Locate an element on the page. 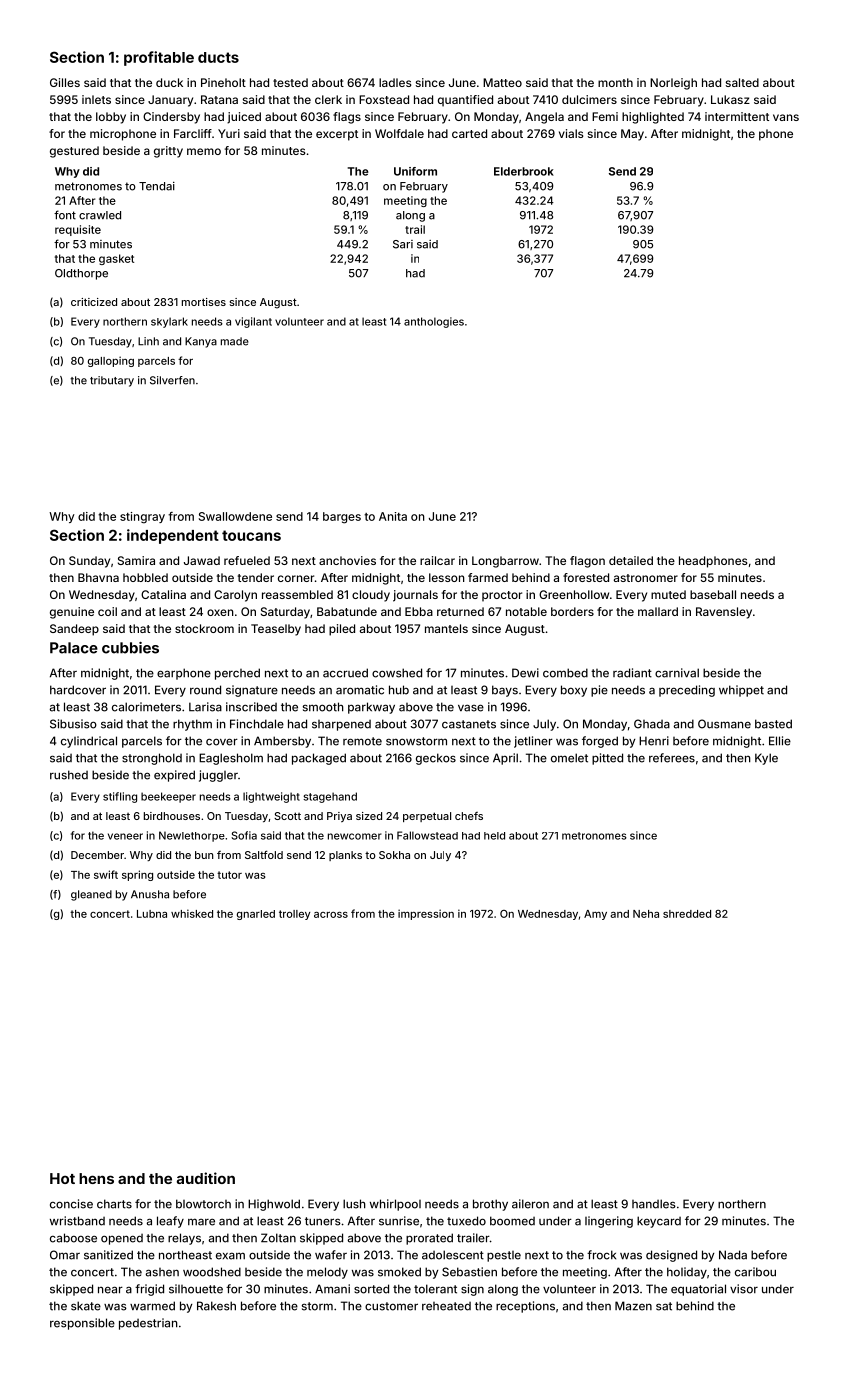  salted is located at coordinates (742, 82).
